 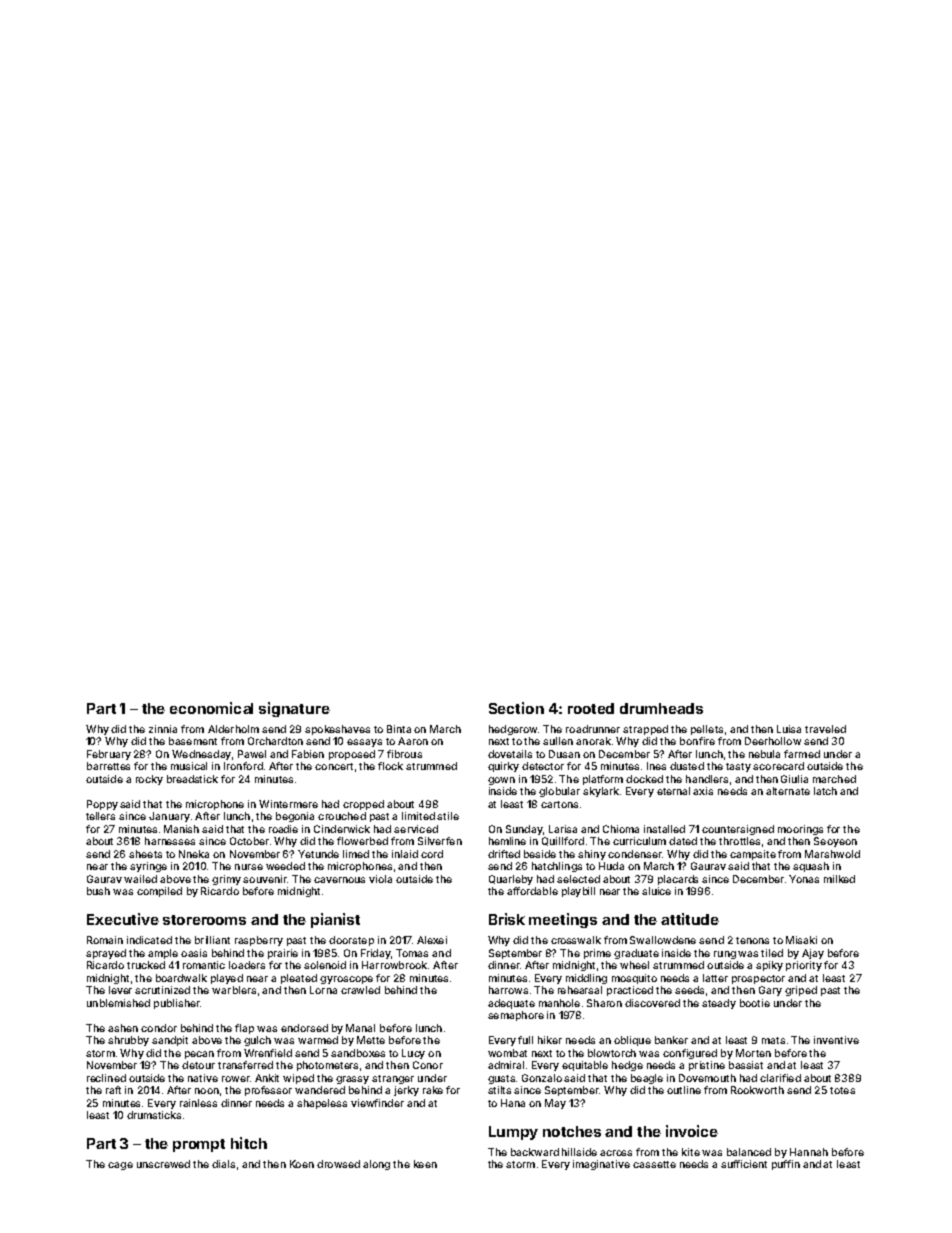 What do you see at coordinates (425, 1164) in the screenshot?
I see `keen` at bounding box center [425, 1164].
